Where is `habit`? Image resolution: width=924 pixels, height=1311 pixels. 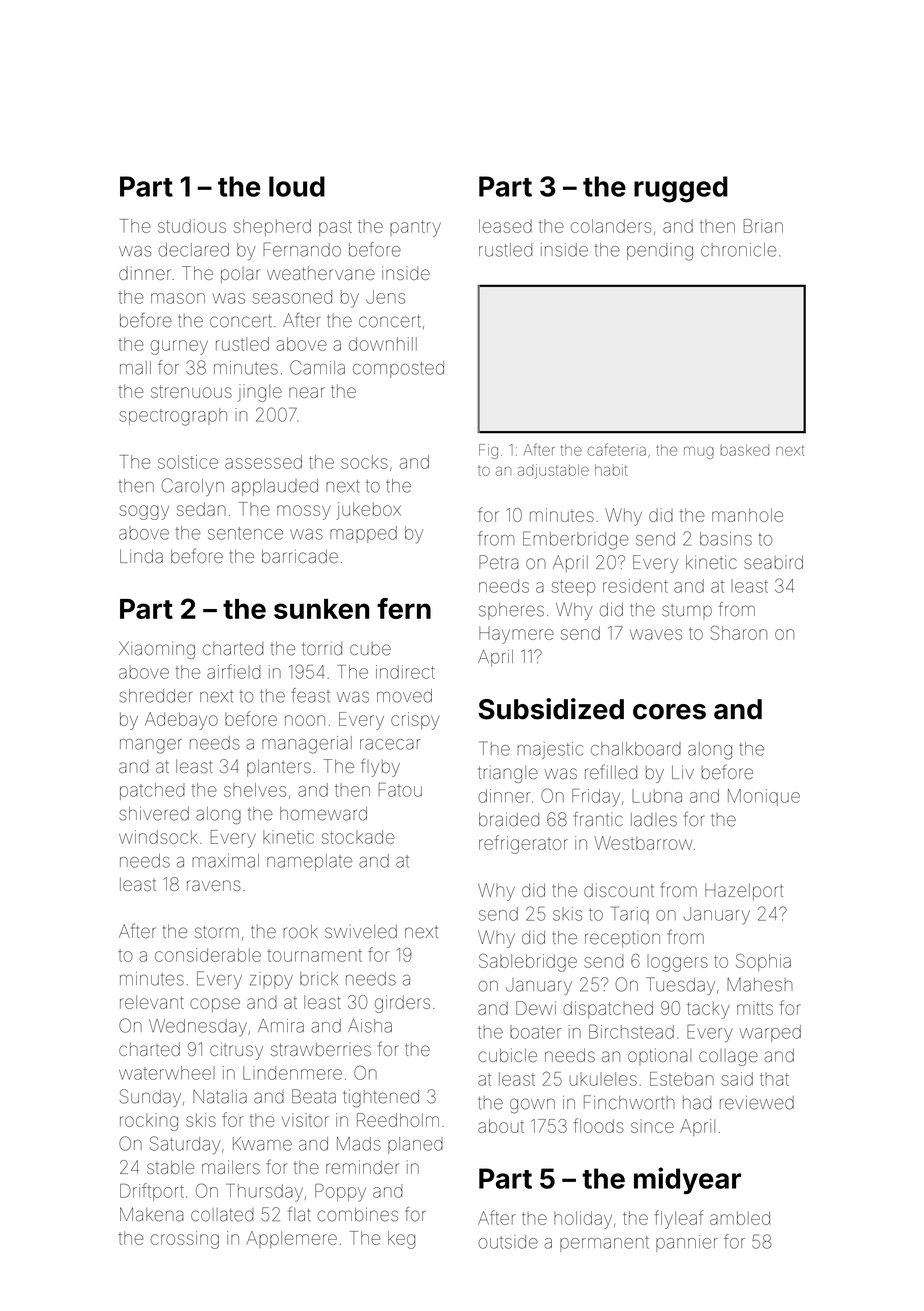 habit is located at coordinates (611, 470).
